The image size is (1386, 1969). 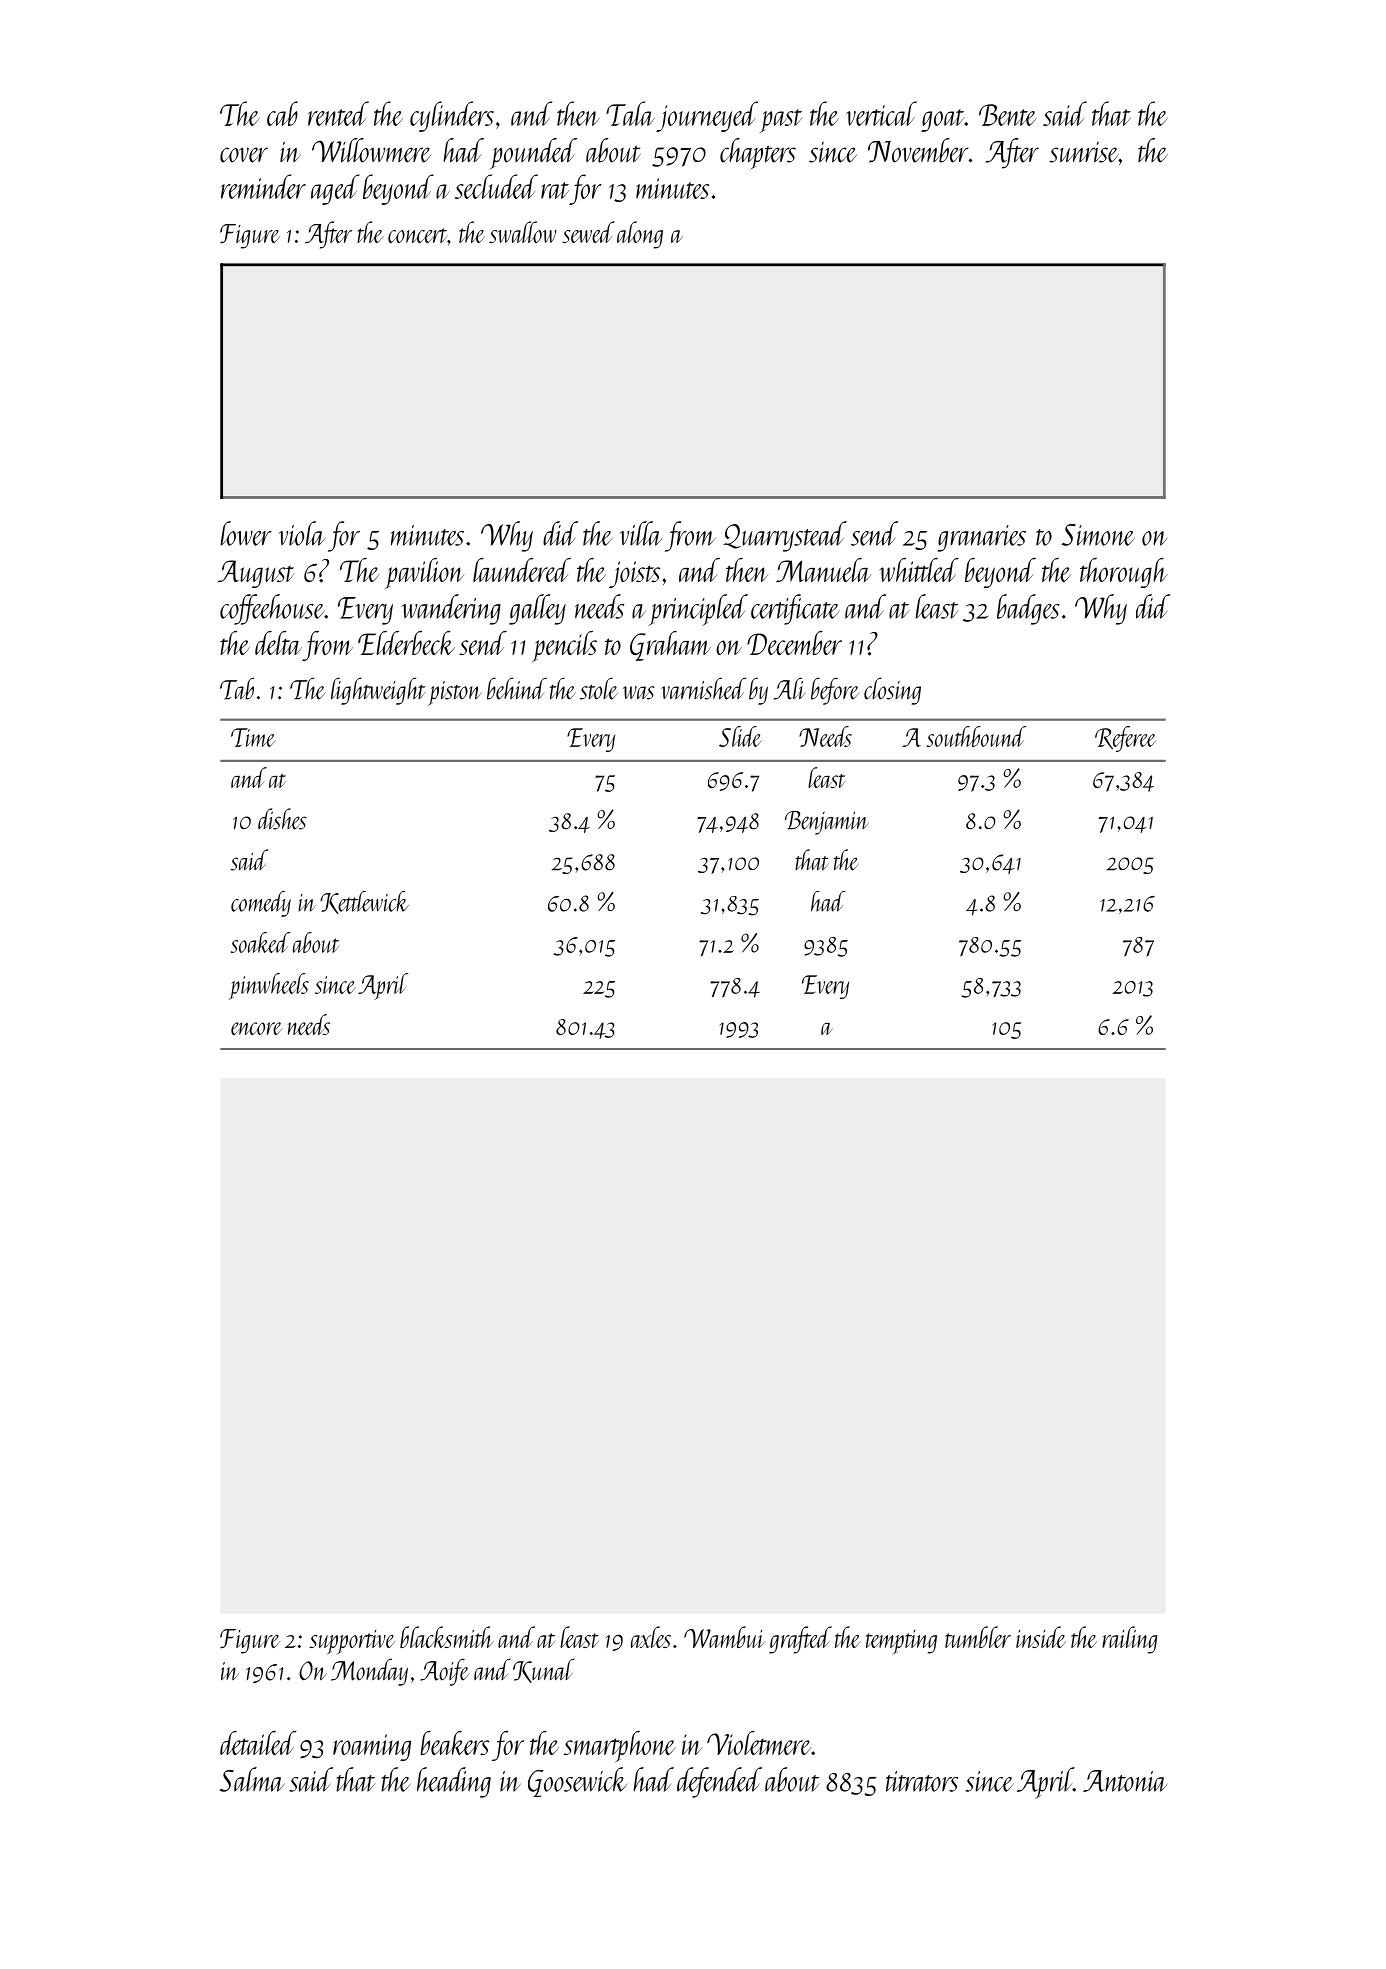 What do you see at coordinates (533, 154) in the screenshot?
I see `pounded` at bounding box center [533, 154].
